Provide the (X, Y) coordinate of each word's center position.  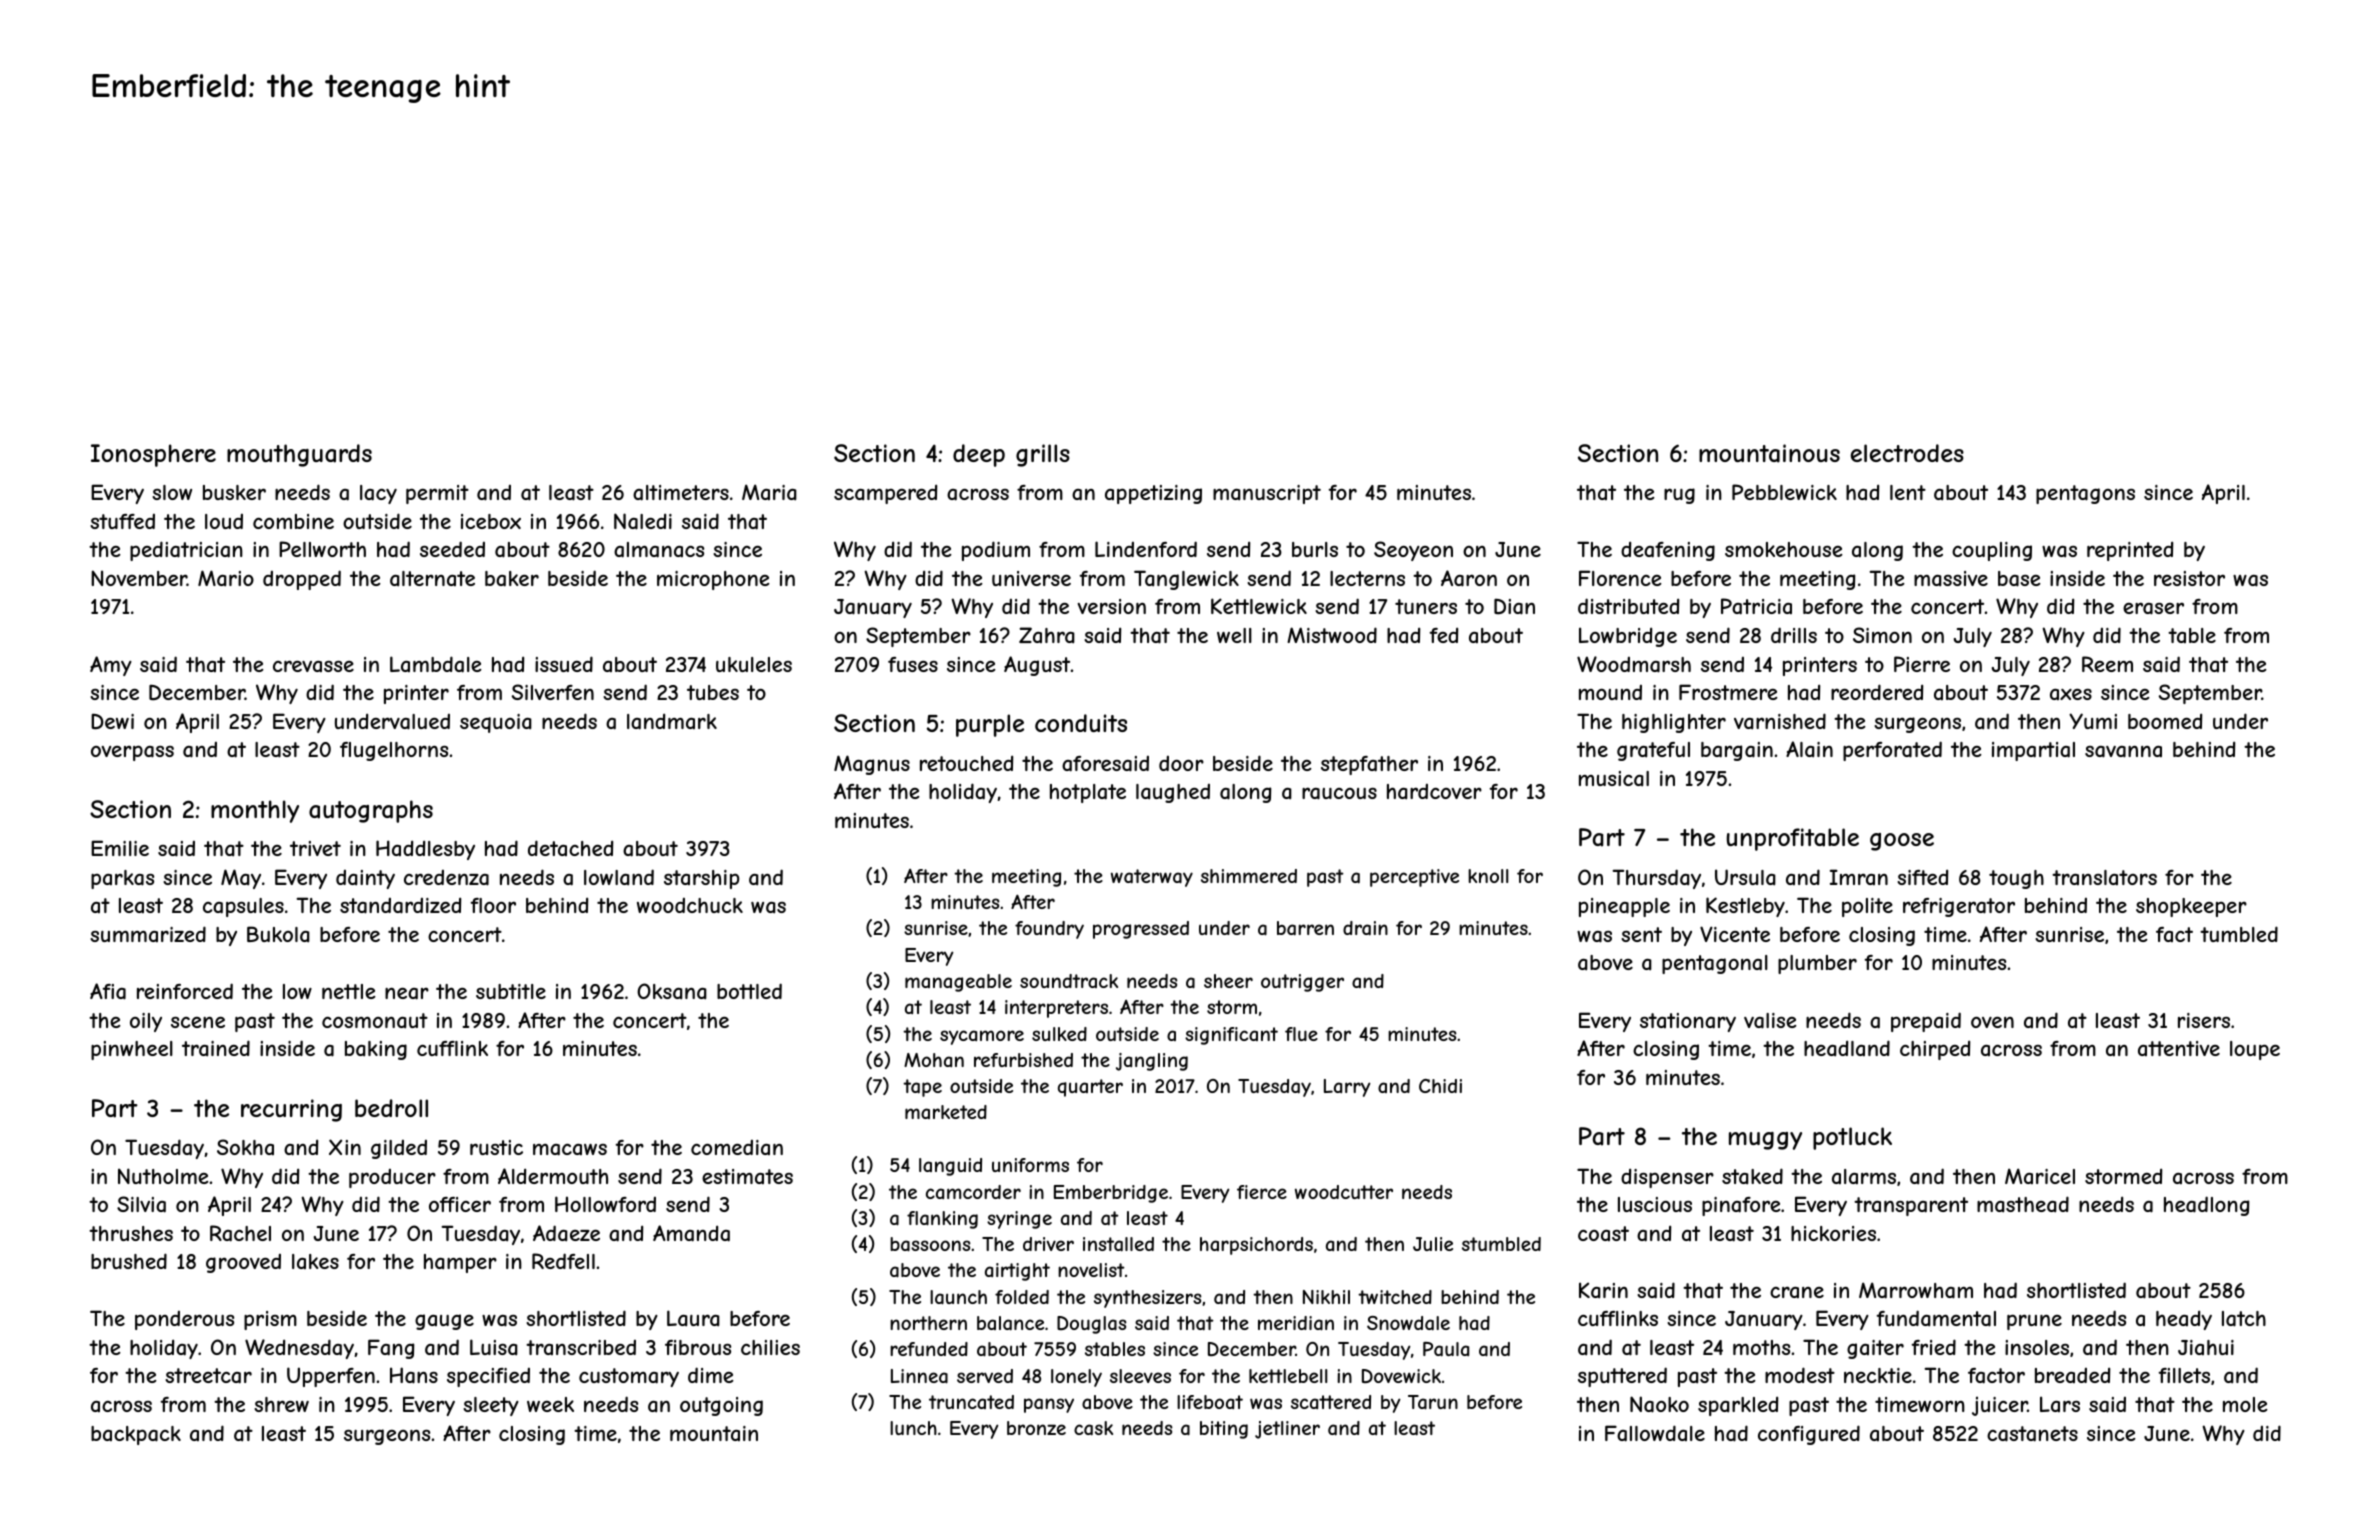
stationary (1688, 1022)
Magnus (872, 765)
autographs (371, 811)
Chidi (1440, 1086)
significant (1231, 1036)
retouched (966, 763)
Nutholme (163, 1176)
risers (2204, 1020)
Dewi (112, 721)
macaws (570, 1150)
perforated (1892, 751)
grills (1043, 455)
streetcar (208, 1376)
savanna (2123, 752)
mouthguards (299, 455)
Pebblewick (1784, 492)
